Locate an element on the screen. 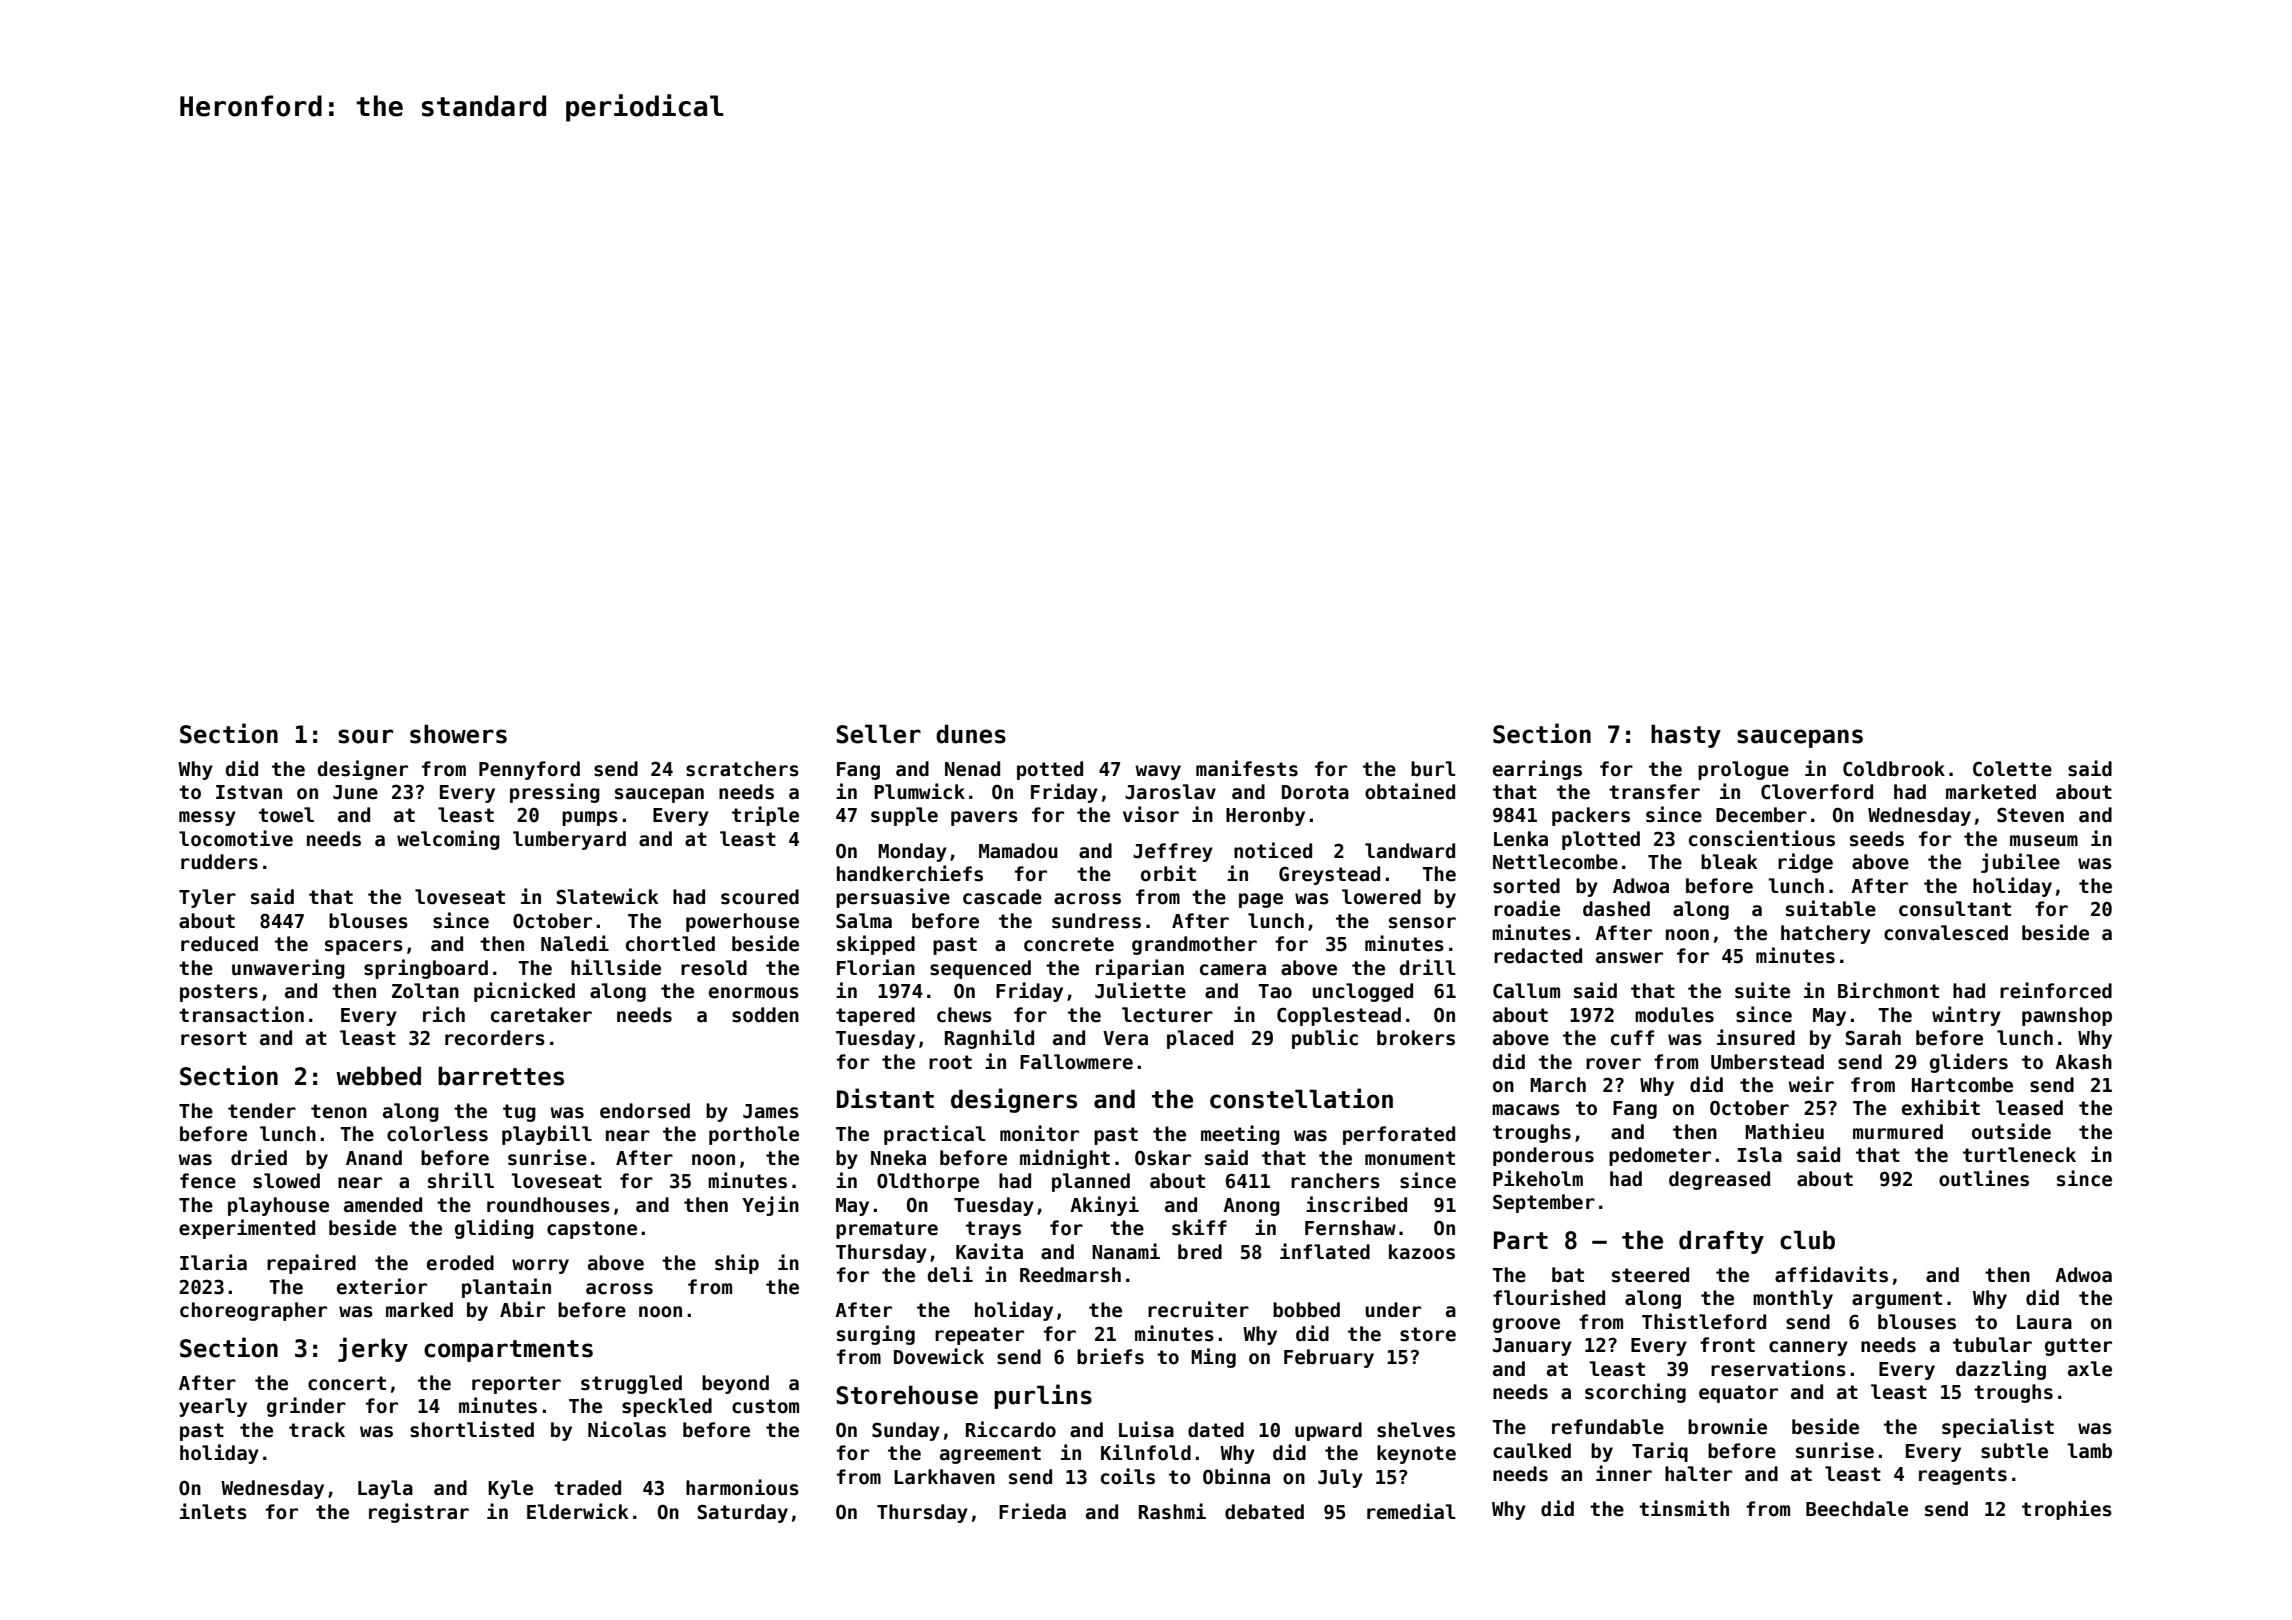 This screenshot has width=2292, height=1620. capstone is located at coordinates (592, 1230).
